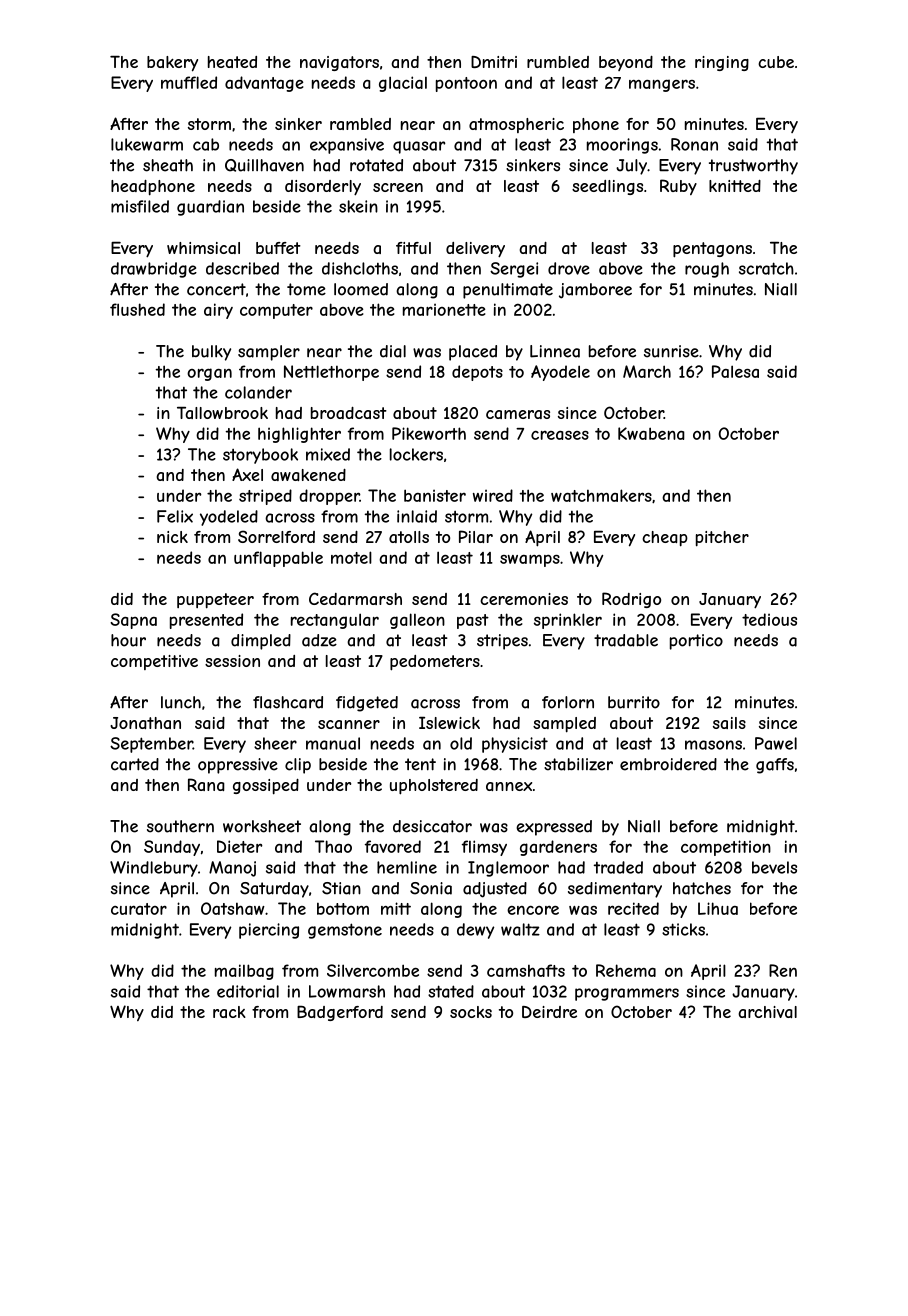 This screenshot has height=1316, width=908. I want to click on session, so click(232, 661).
